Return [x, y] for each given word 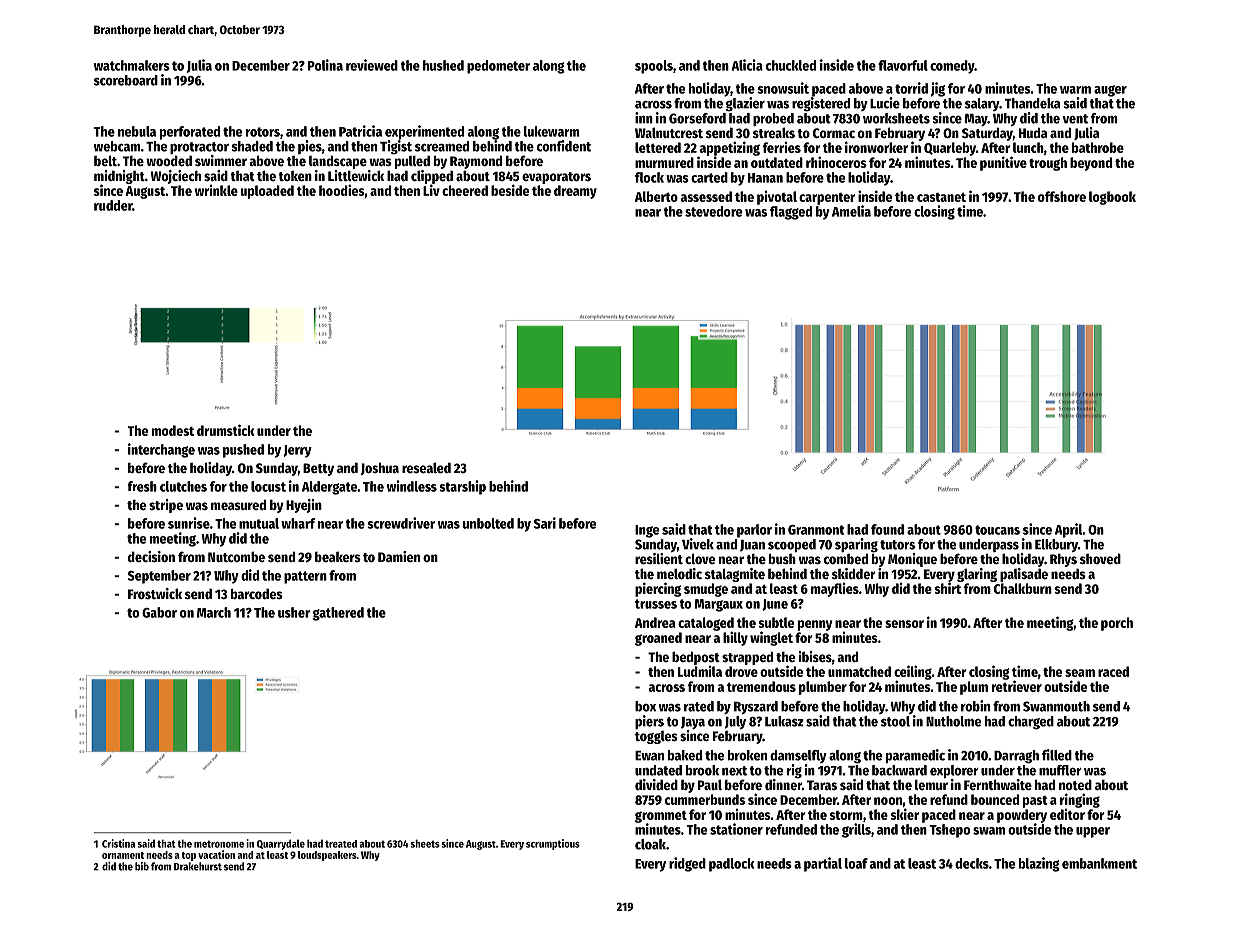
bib [142, 866]
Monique [912, 560]
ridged [687, 864]
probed [773, 119]
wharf [298, 523]
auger [1110, 91]
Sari [545, 523]
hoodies [341, 190]
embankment [1099, 863]
